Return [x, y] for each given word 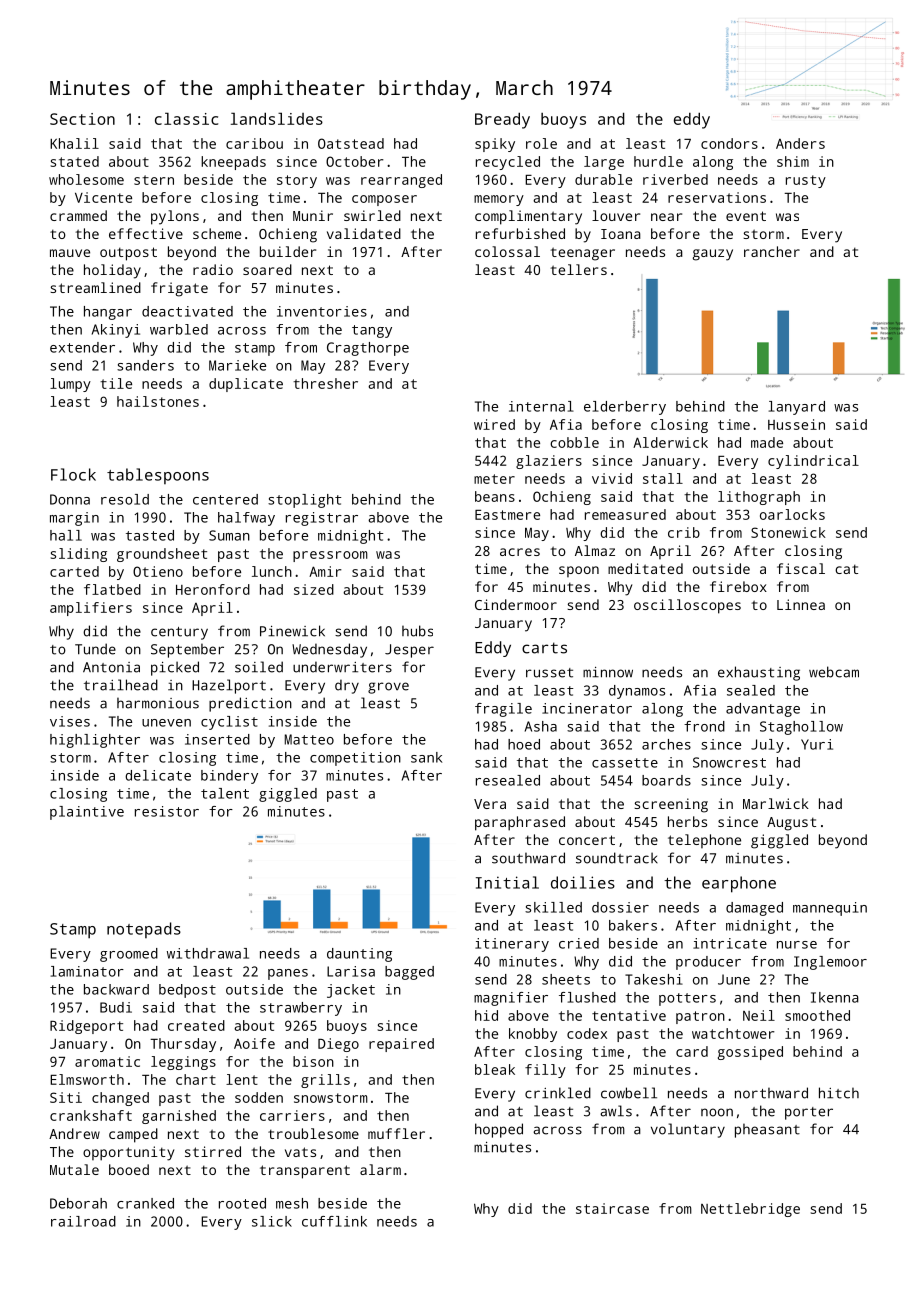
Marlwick [776, 803]
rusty [806, 181]
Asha [541, 726]
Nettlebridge [750, 1210]
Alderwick [670, 442]
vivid [612, 478]
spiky [495, 145]
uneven [166, 723]
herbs [687, 821]
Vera [490, 804]
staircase [612, 1208]
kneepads [233, 163]
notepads [144, 930]
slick [272, 1221]
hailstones [158, 401]
